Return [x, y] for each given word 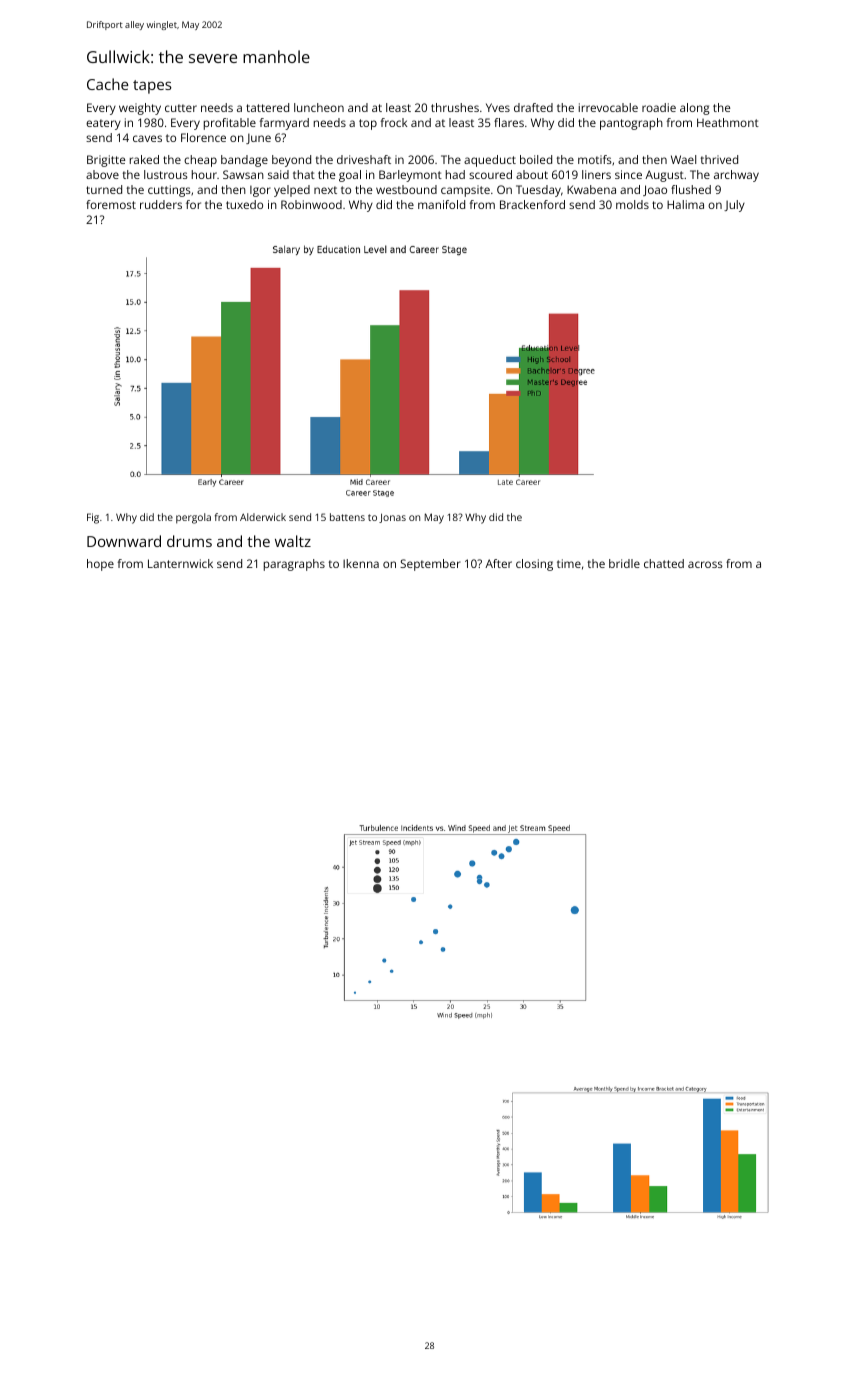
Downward [124, 541]
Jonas [392, 518]
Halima [685, 204]
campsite [465, 191]
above [102, 174]
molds [632, 204]
